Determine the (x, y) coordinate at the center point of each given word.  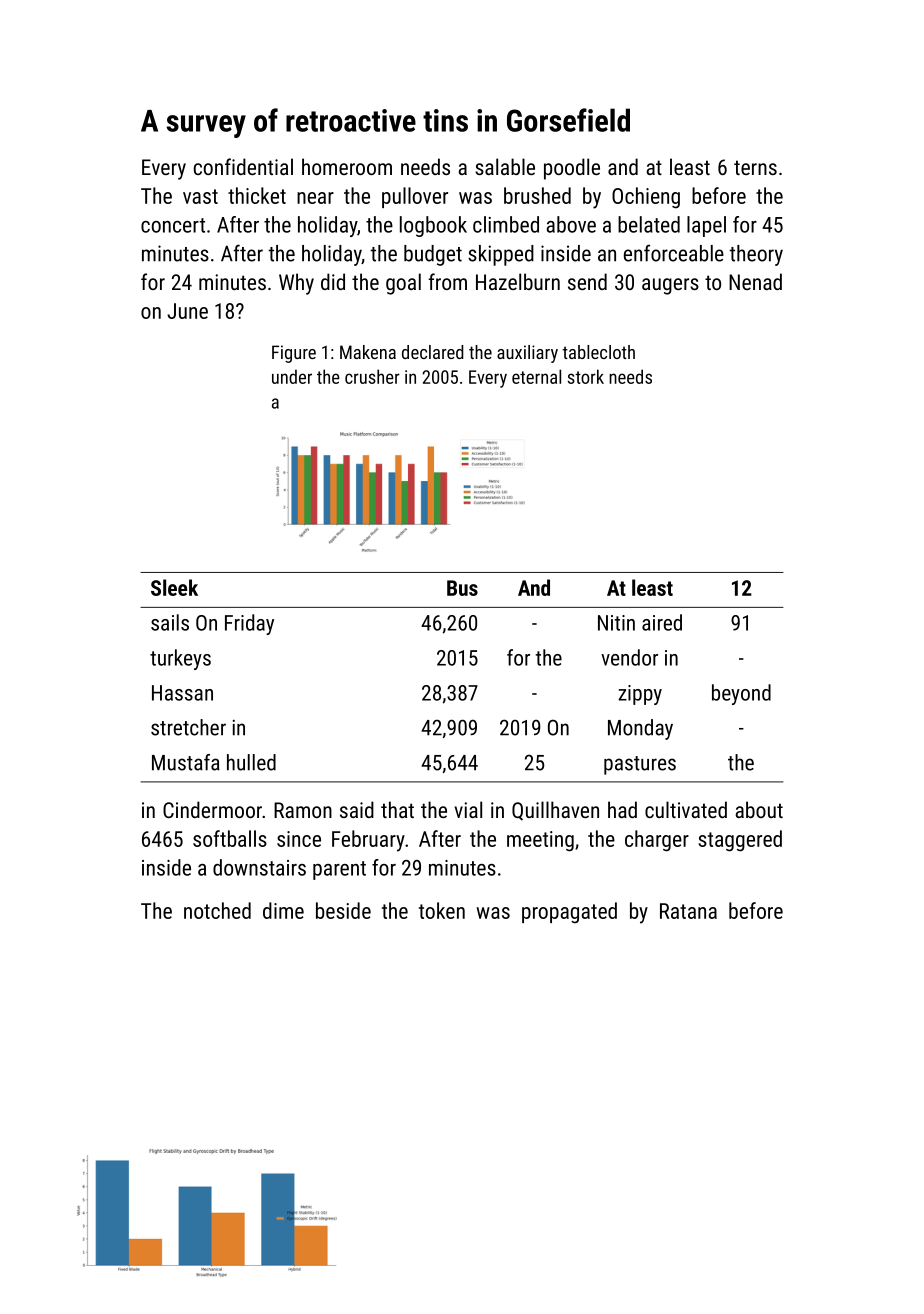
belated (649, 224)
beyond (741, 694)
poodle (572, 169)
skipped (501, 255)
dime (283, 910)
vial (468, 809)
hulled (251, 762)
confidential (243, 166)
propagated (569, 913)
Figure (294, 354)
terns (755, 167)
